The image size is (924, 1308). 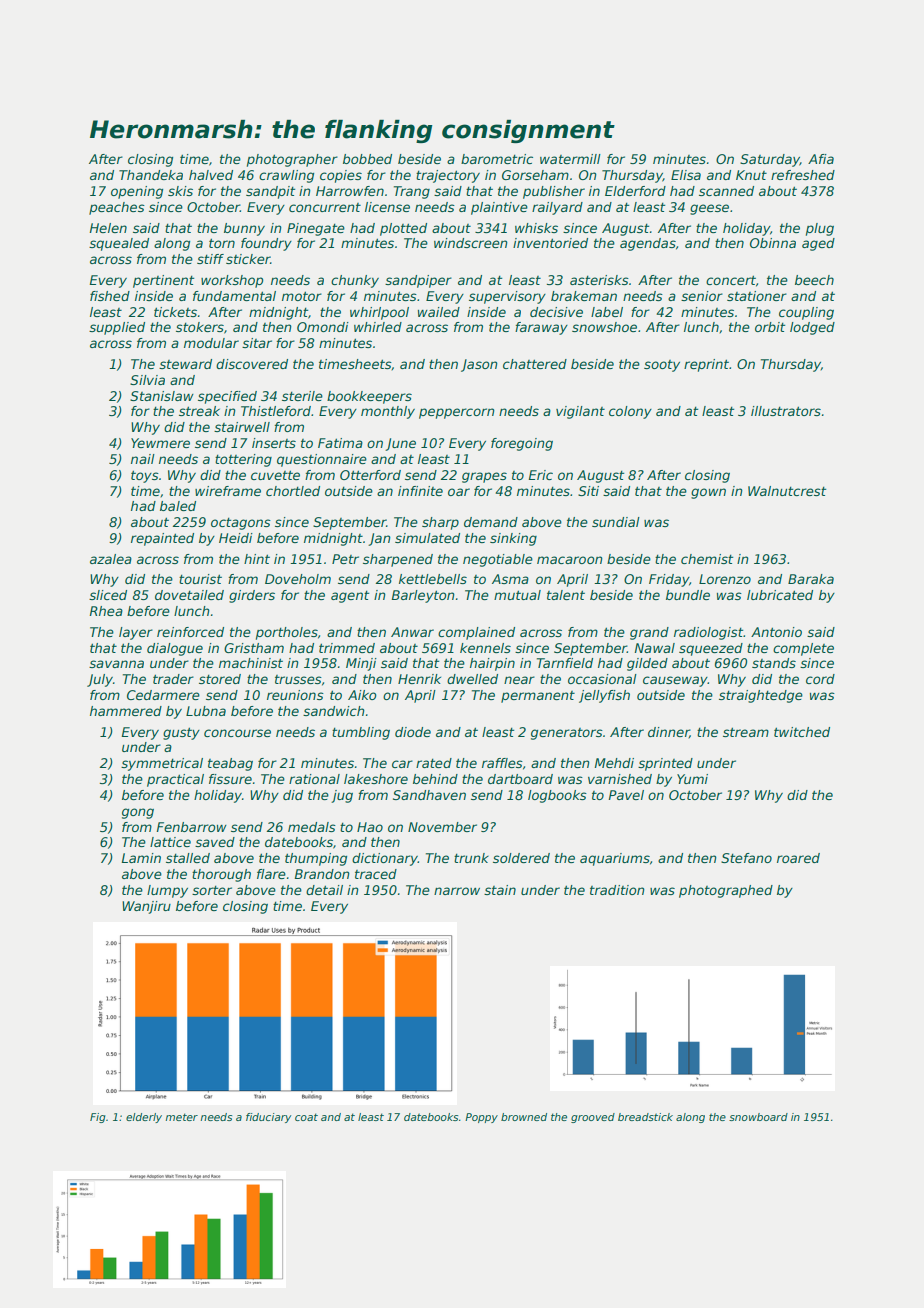 I want to click on foregoing, so click(x=522, y=444).
